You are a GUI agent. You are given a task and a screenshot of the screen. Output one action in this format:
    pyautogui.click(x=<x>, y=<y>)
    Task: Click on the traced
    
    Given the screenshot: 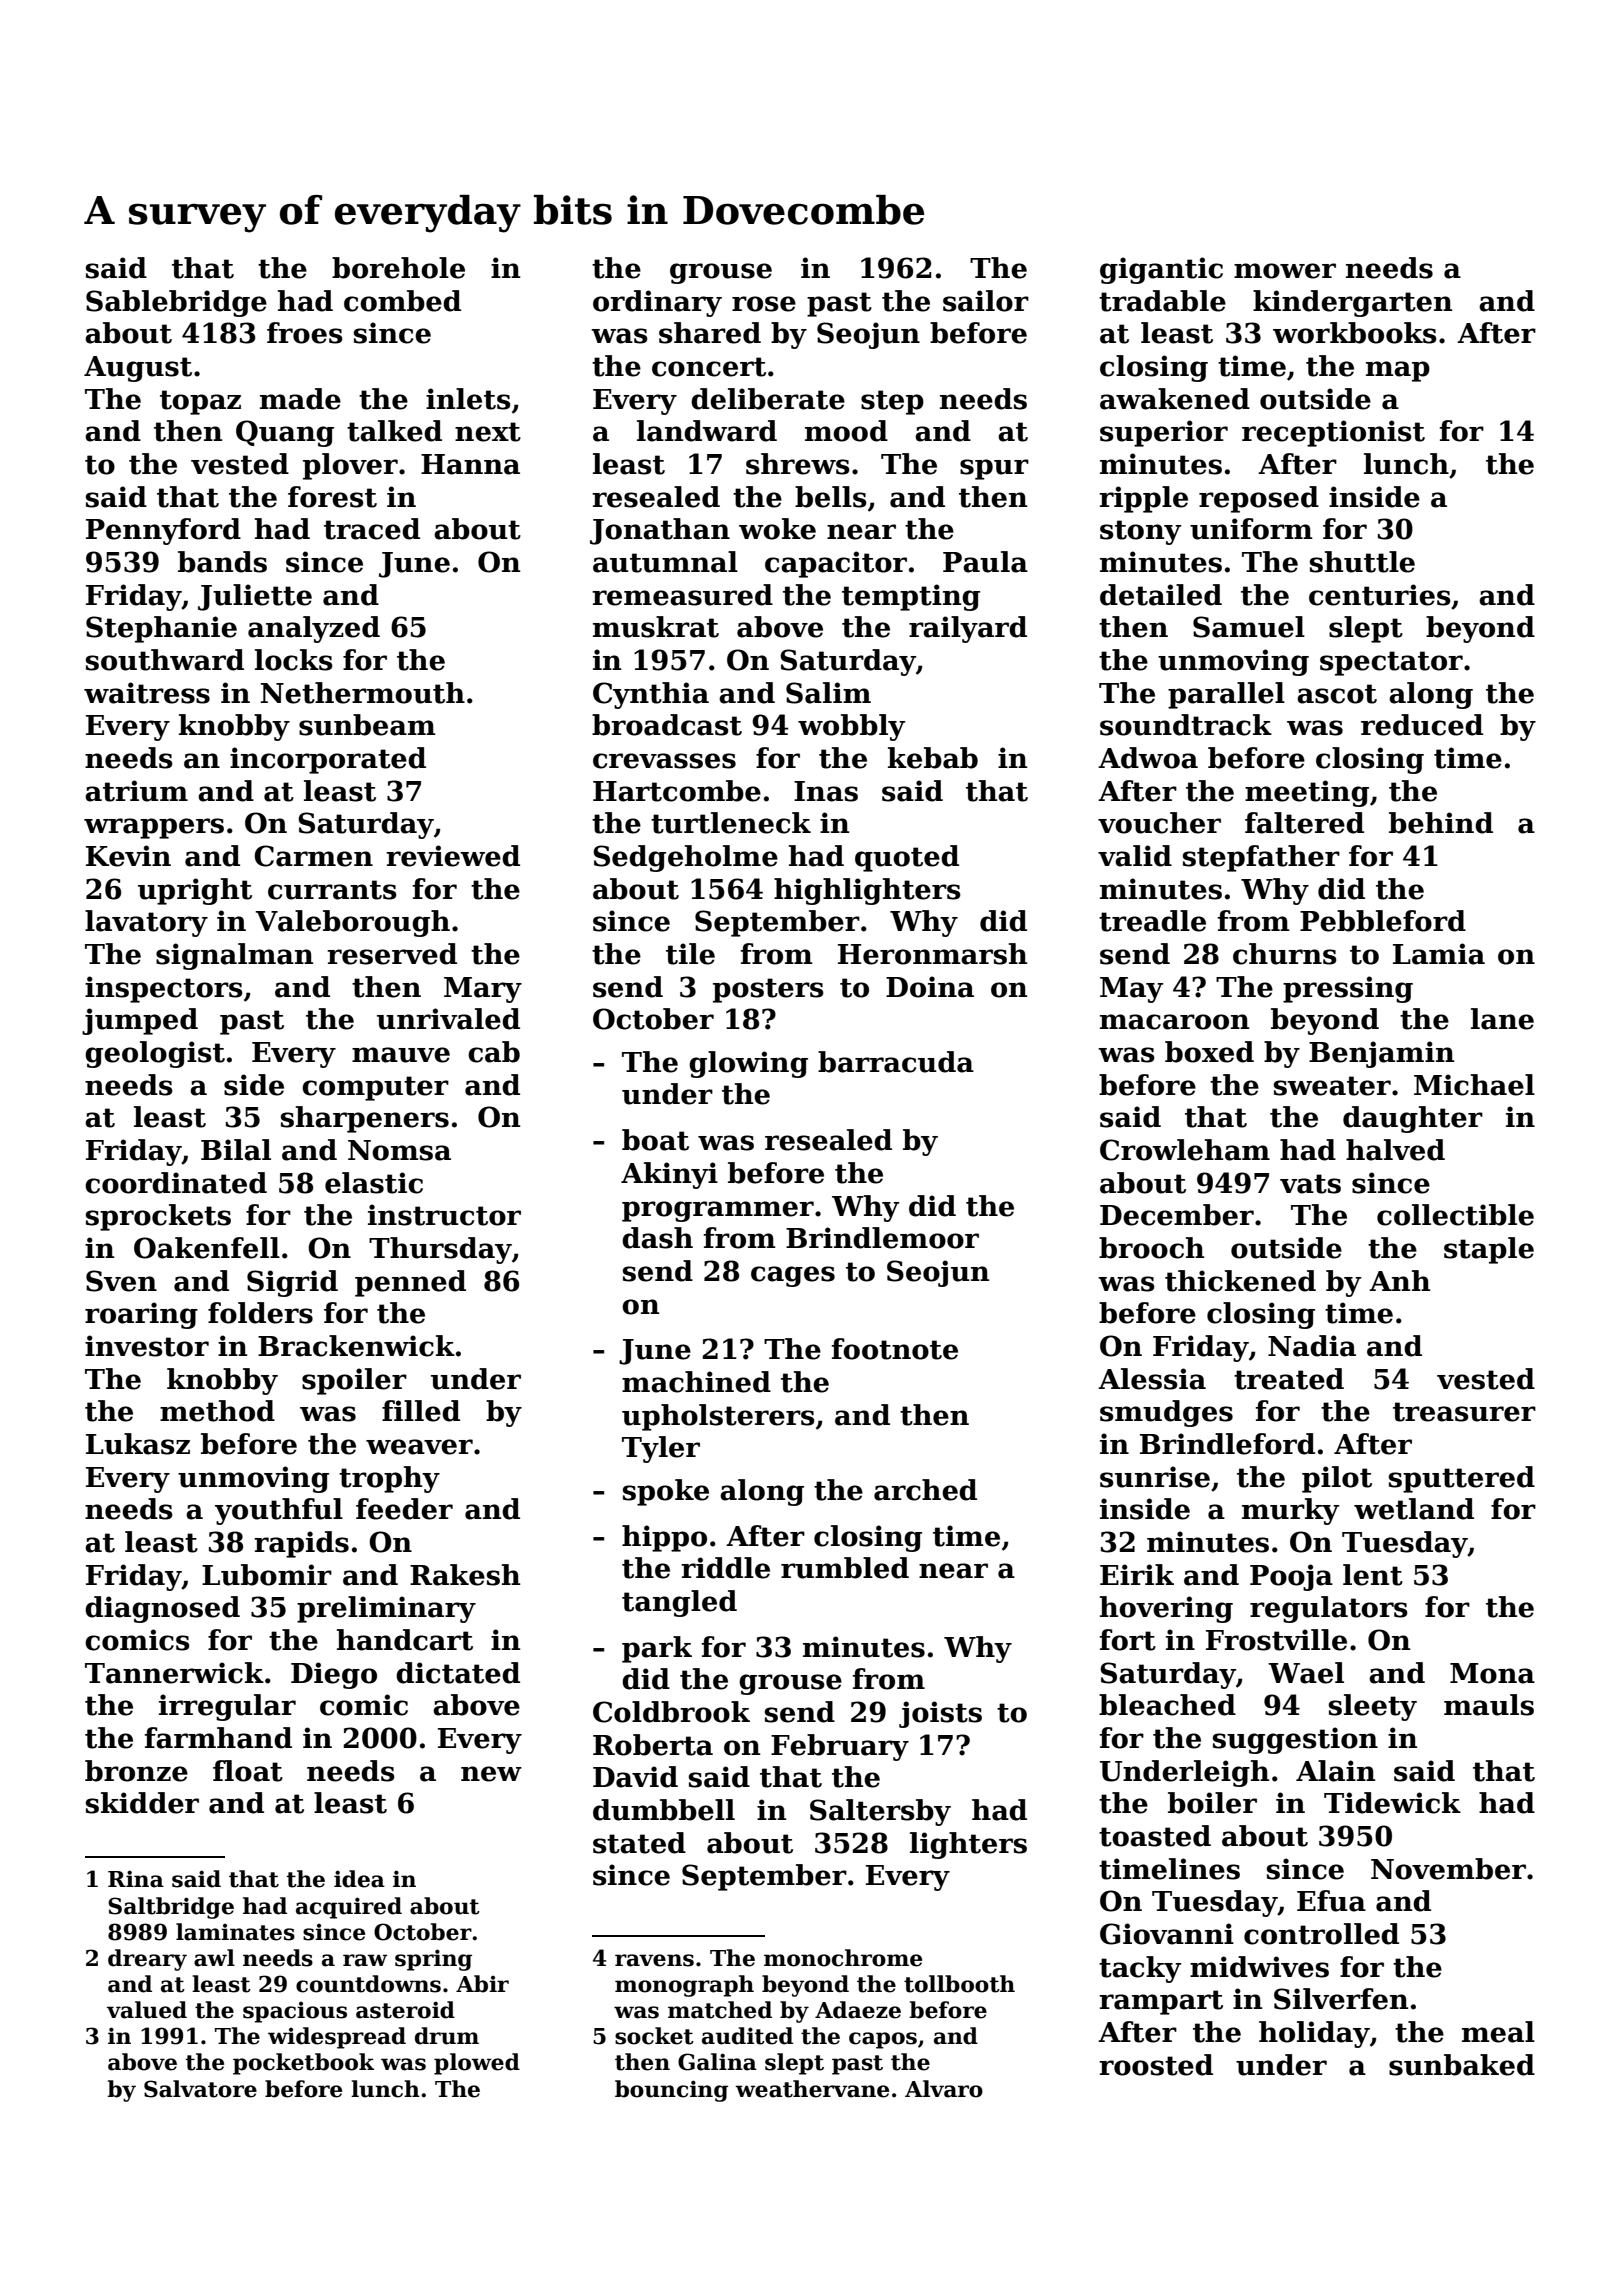 What is the action you would take?
    pyautogui.click(x=372, y=529)
